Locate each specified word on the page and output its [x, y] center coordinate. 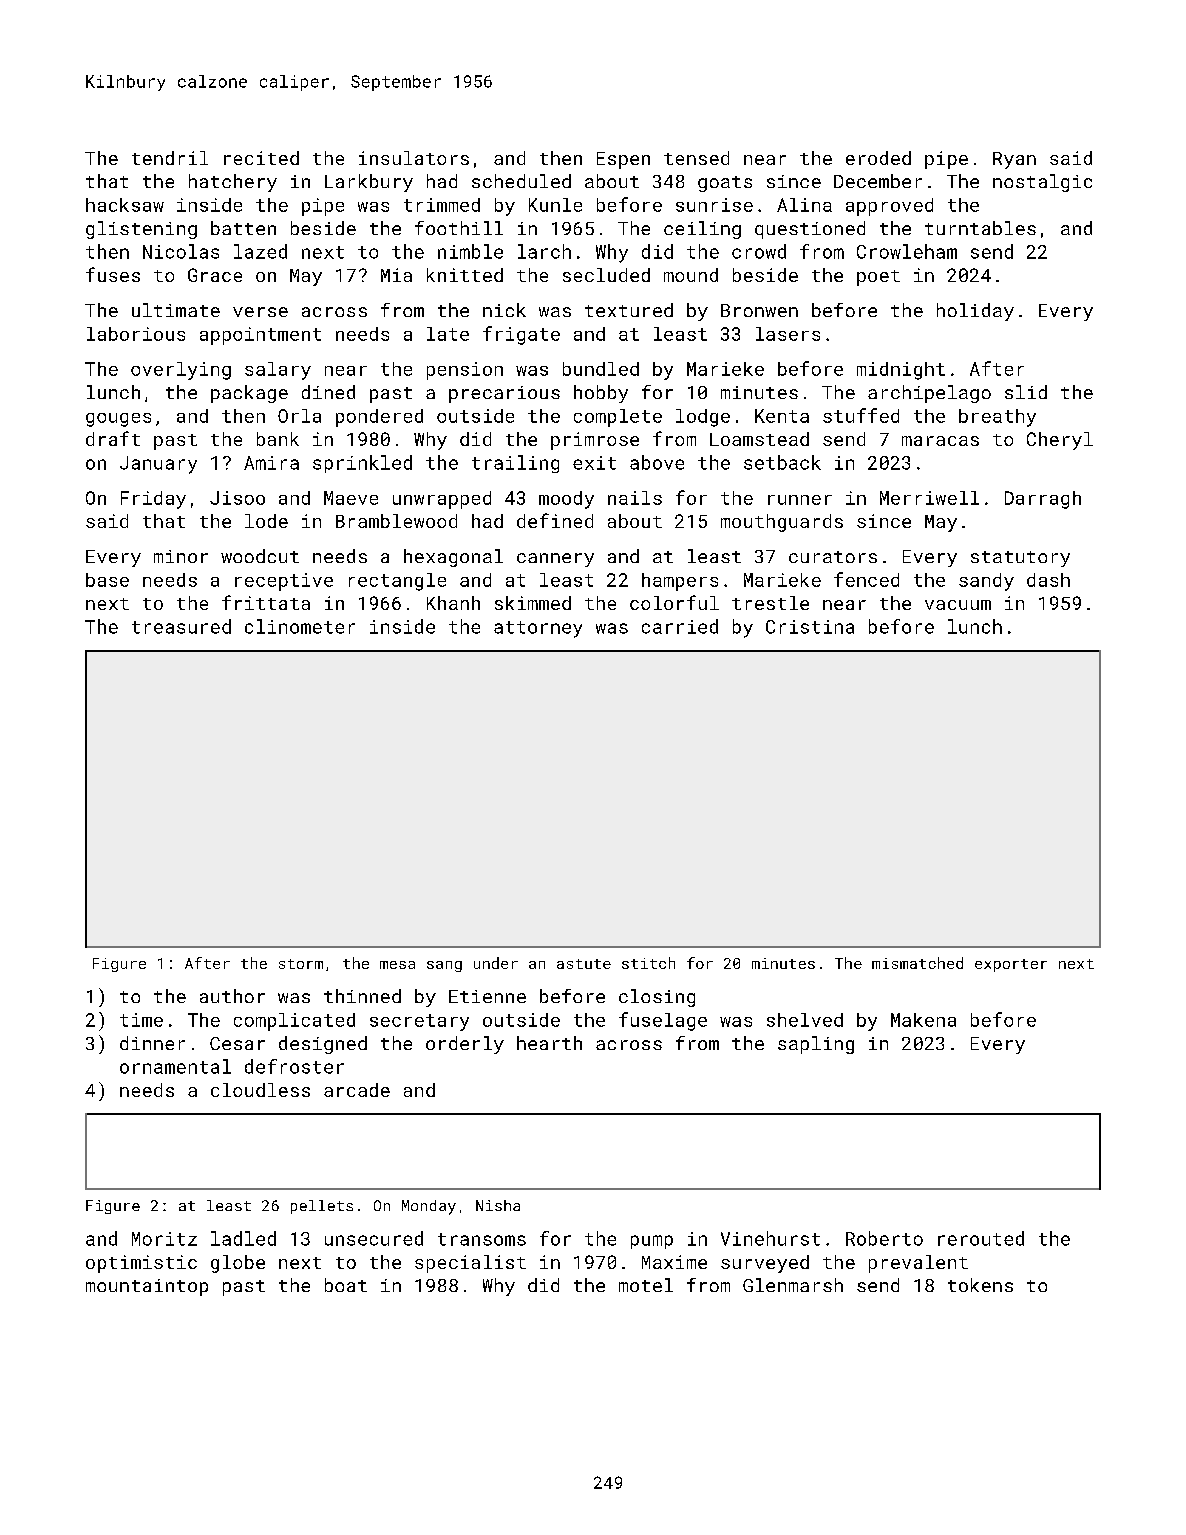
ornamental [175, 1066]
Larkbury [369, 183]
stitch [648, 963]
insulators [414, 158]
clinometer [300, 626]
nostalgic [1042, 183]
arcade [357, 1090]
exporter [1011, 965]
